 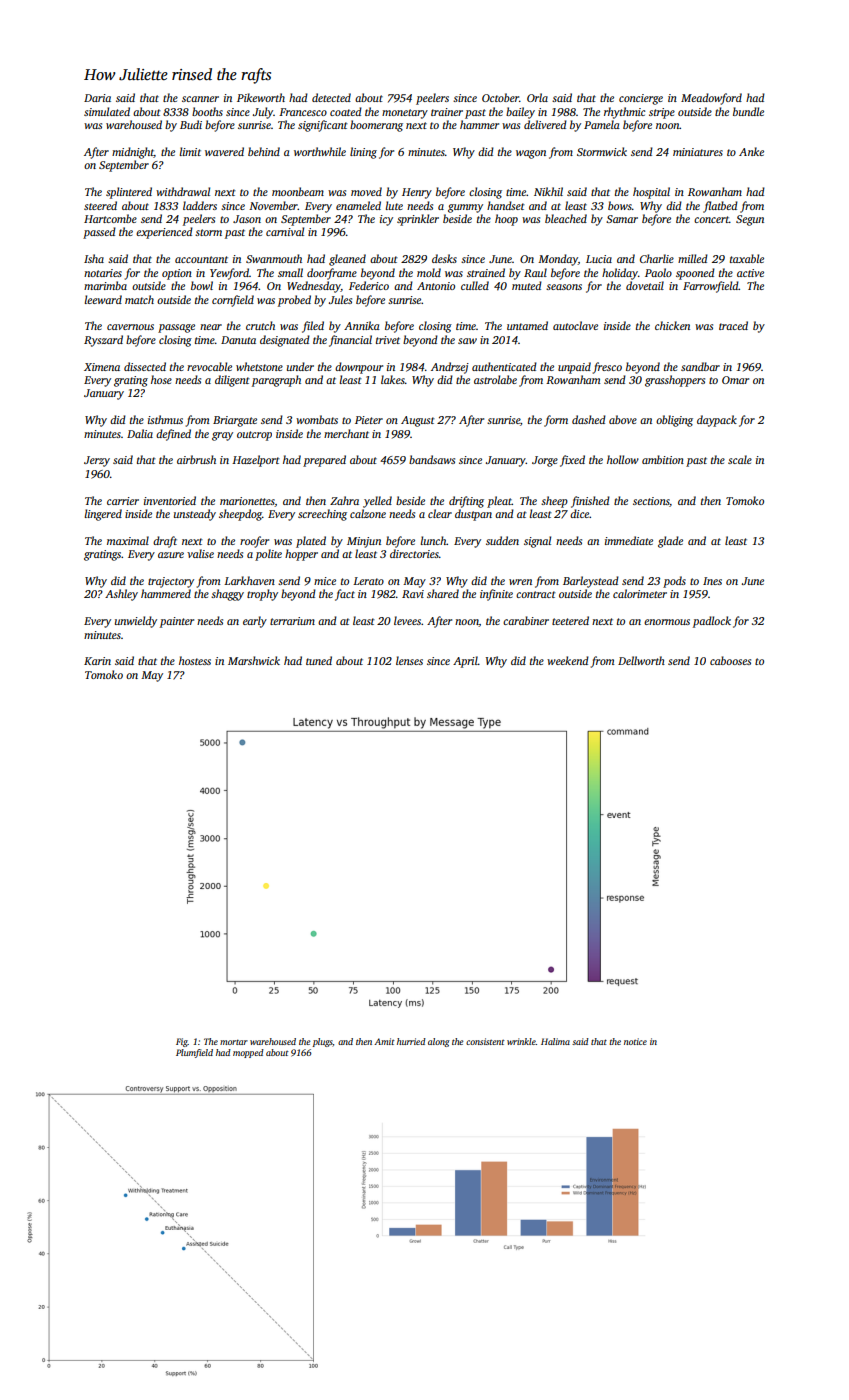 I want to click on Isha, so click(x=94, y=258).
